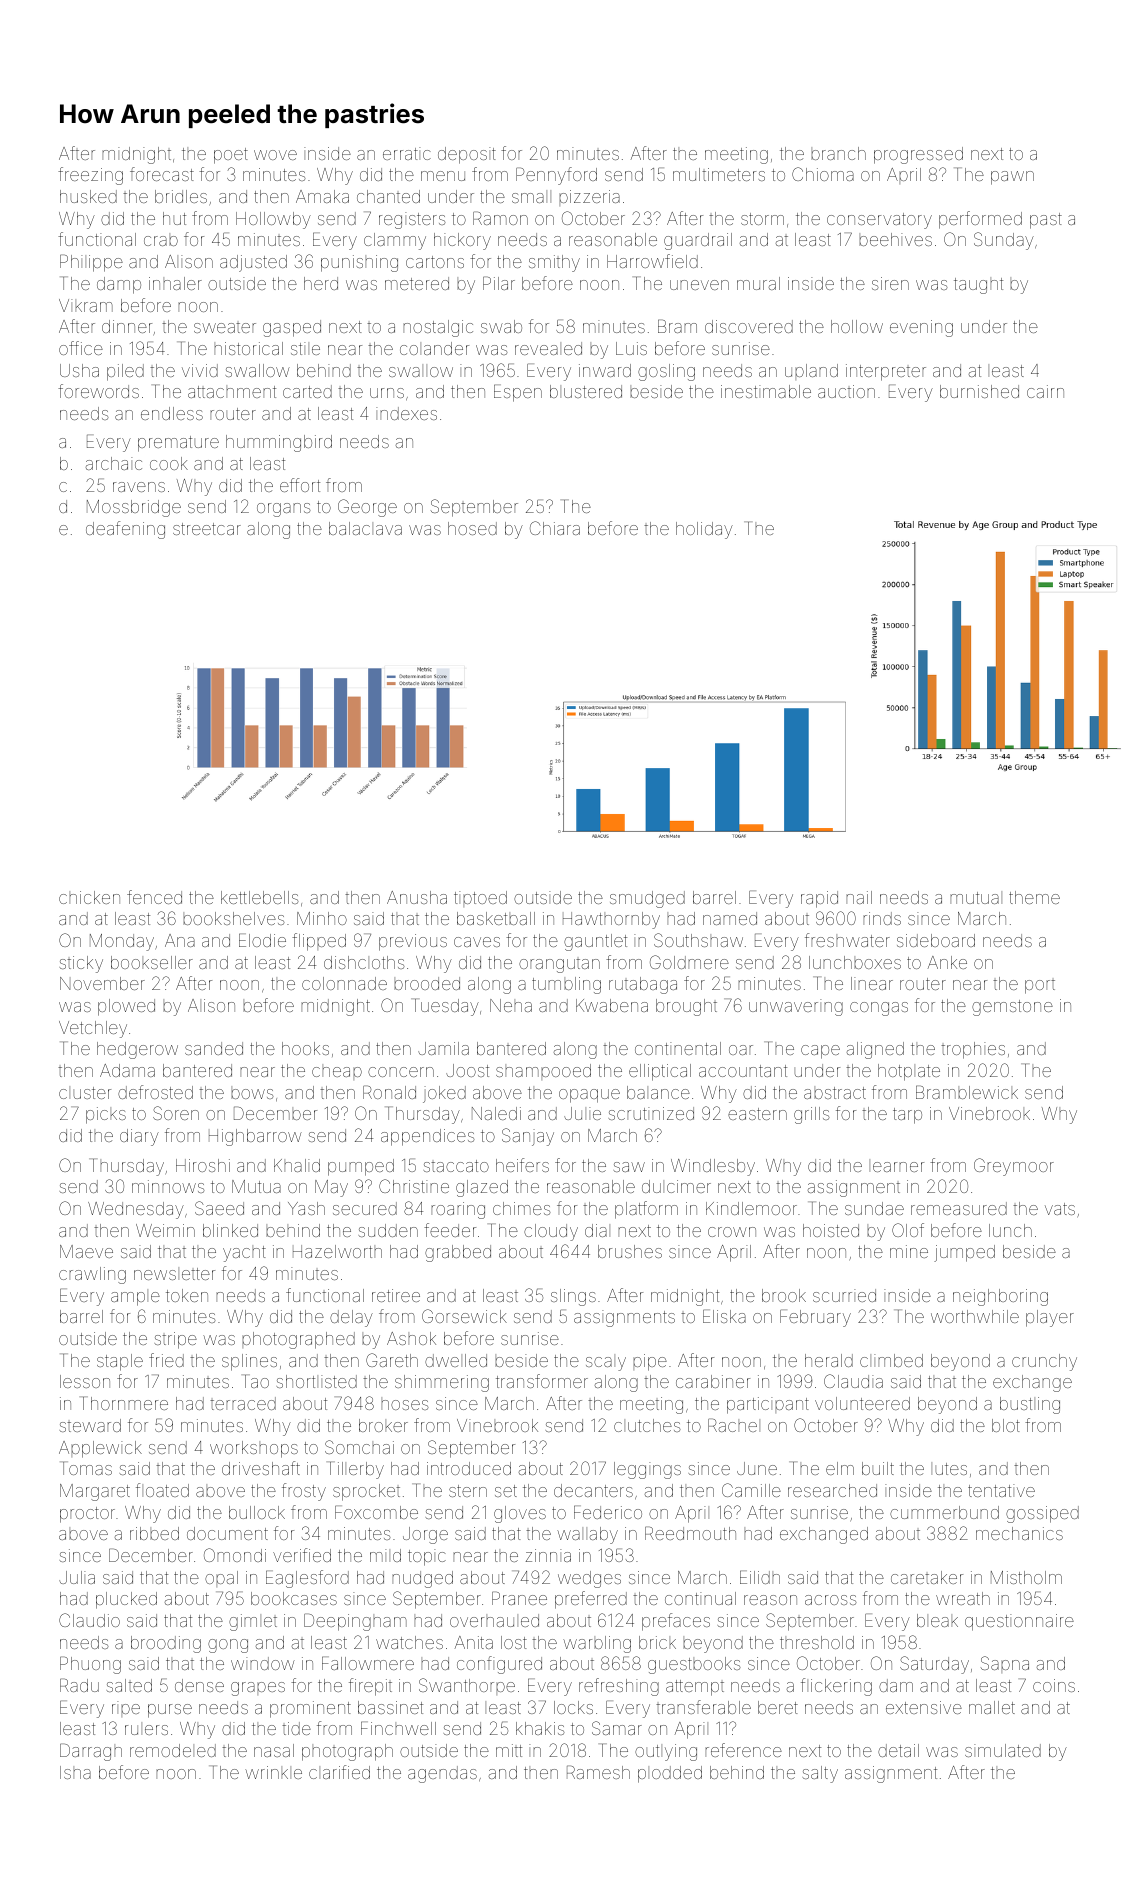 The height and width of the screenshot is (1884, 1144). Describe the element at coordinates (89, 1620) in the screenshot. I see `Claudio` at that location.
